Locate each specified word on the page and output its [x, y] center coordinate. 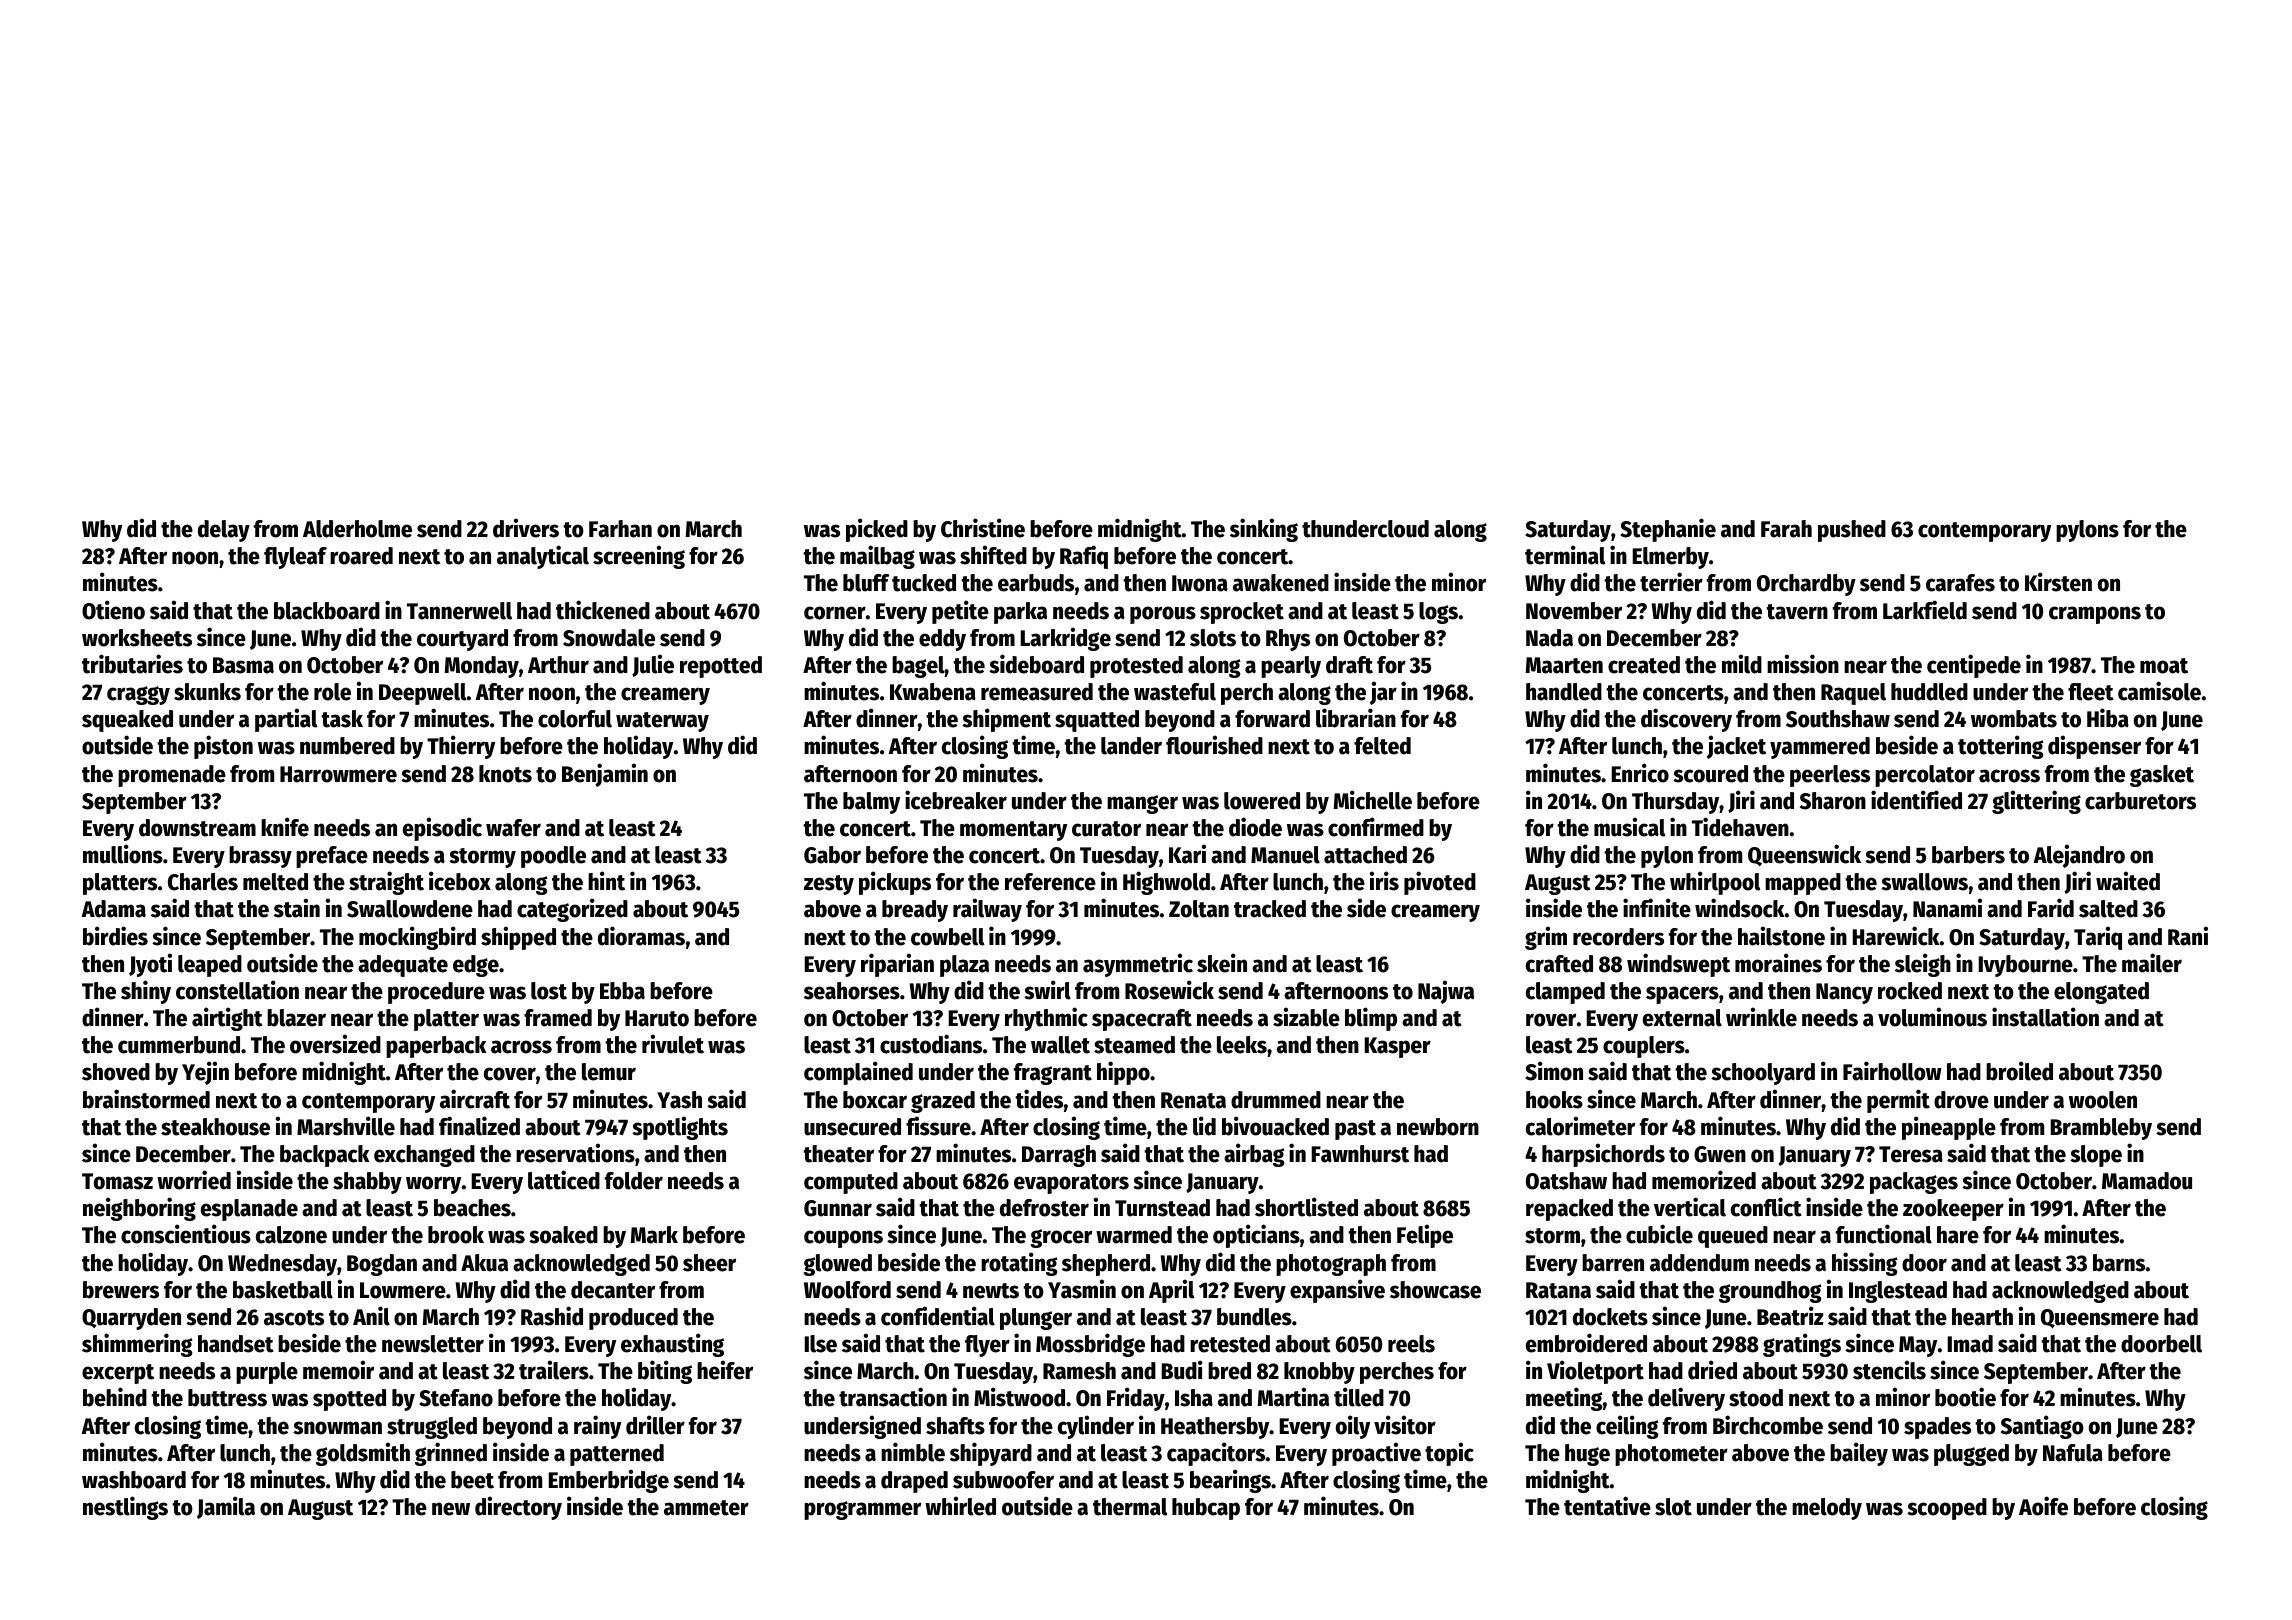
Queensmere [2100, 1318]
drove [1961, 1100]
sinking [1264, 530]
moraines [1778, 963]
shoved [116, 1072]
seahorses [852, 991]
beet [472, 1480]
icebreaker [956, 800]
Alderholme [357, 529]
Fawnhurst [1360, 1154]
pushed [1852, 531]
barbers [1968, 855]
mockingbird [417, 938]
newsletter [433, 1344]
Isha [1194, 1398]
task [342, 719]
